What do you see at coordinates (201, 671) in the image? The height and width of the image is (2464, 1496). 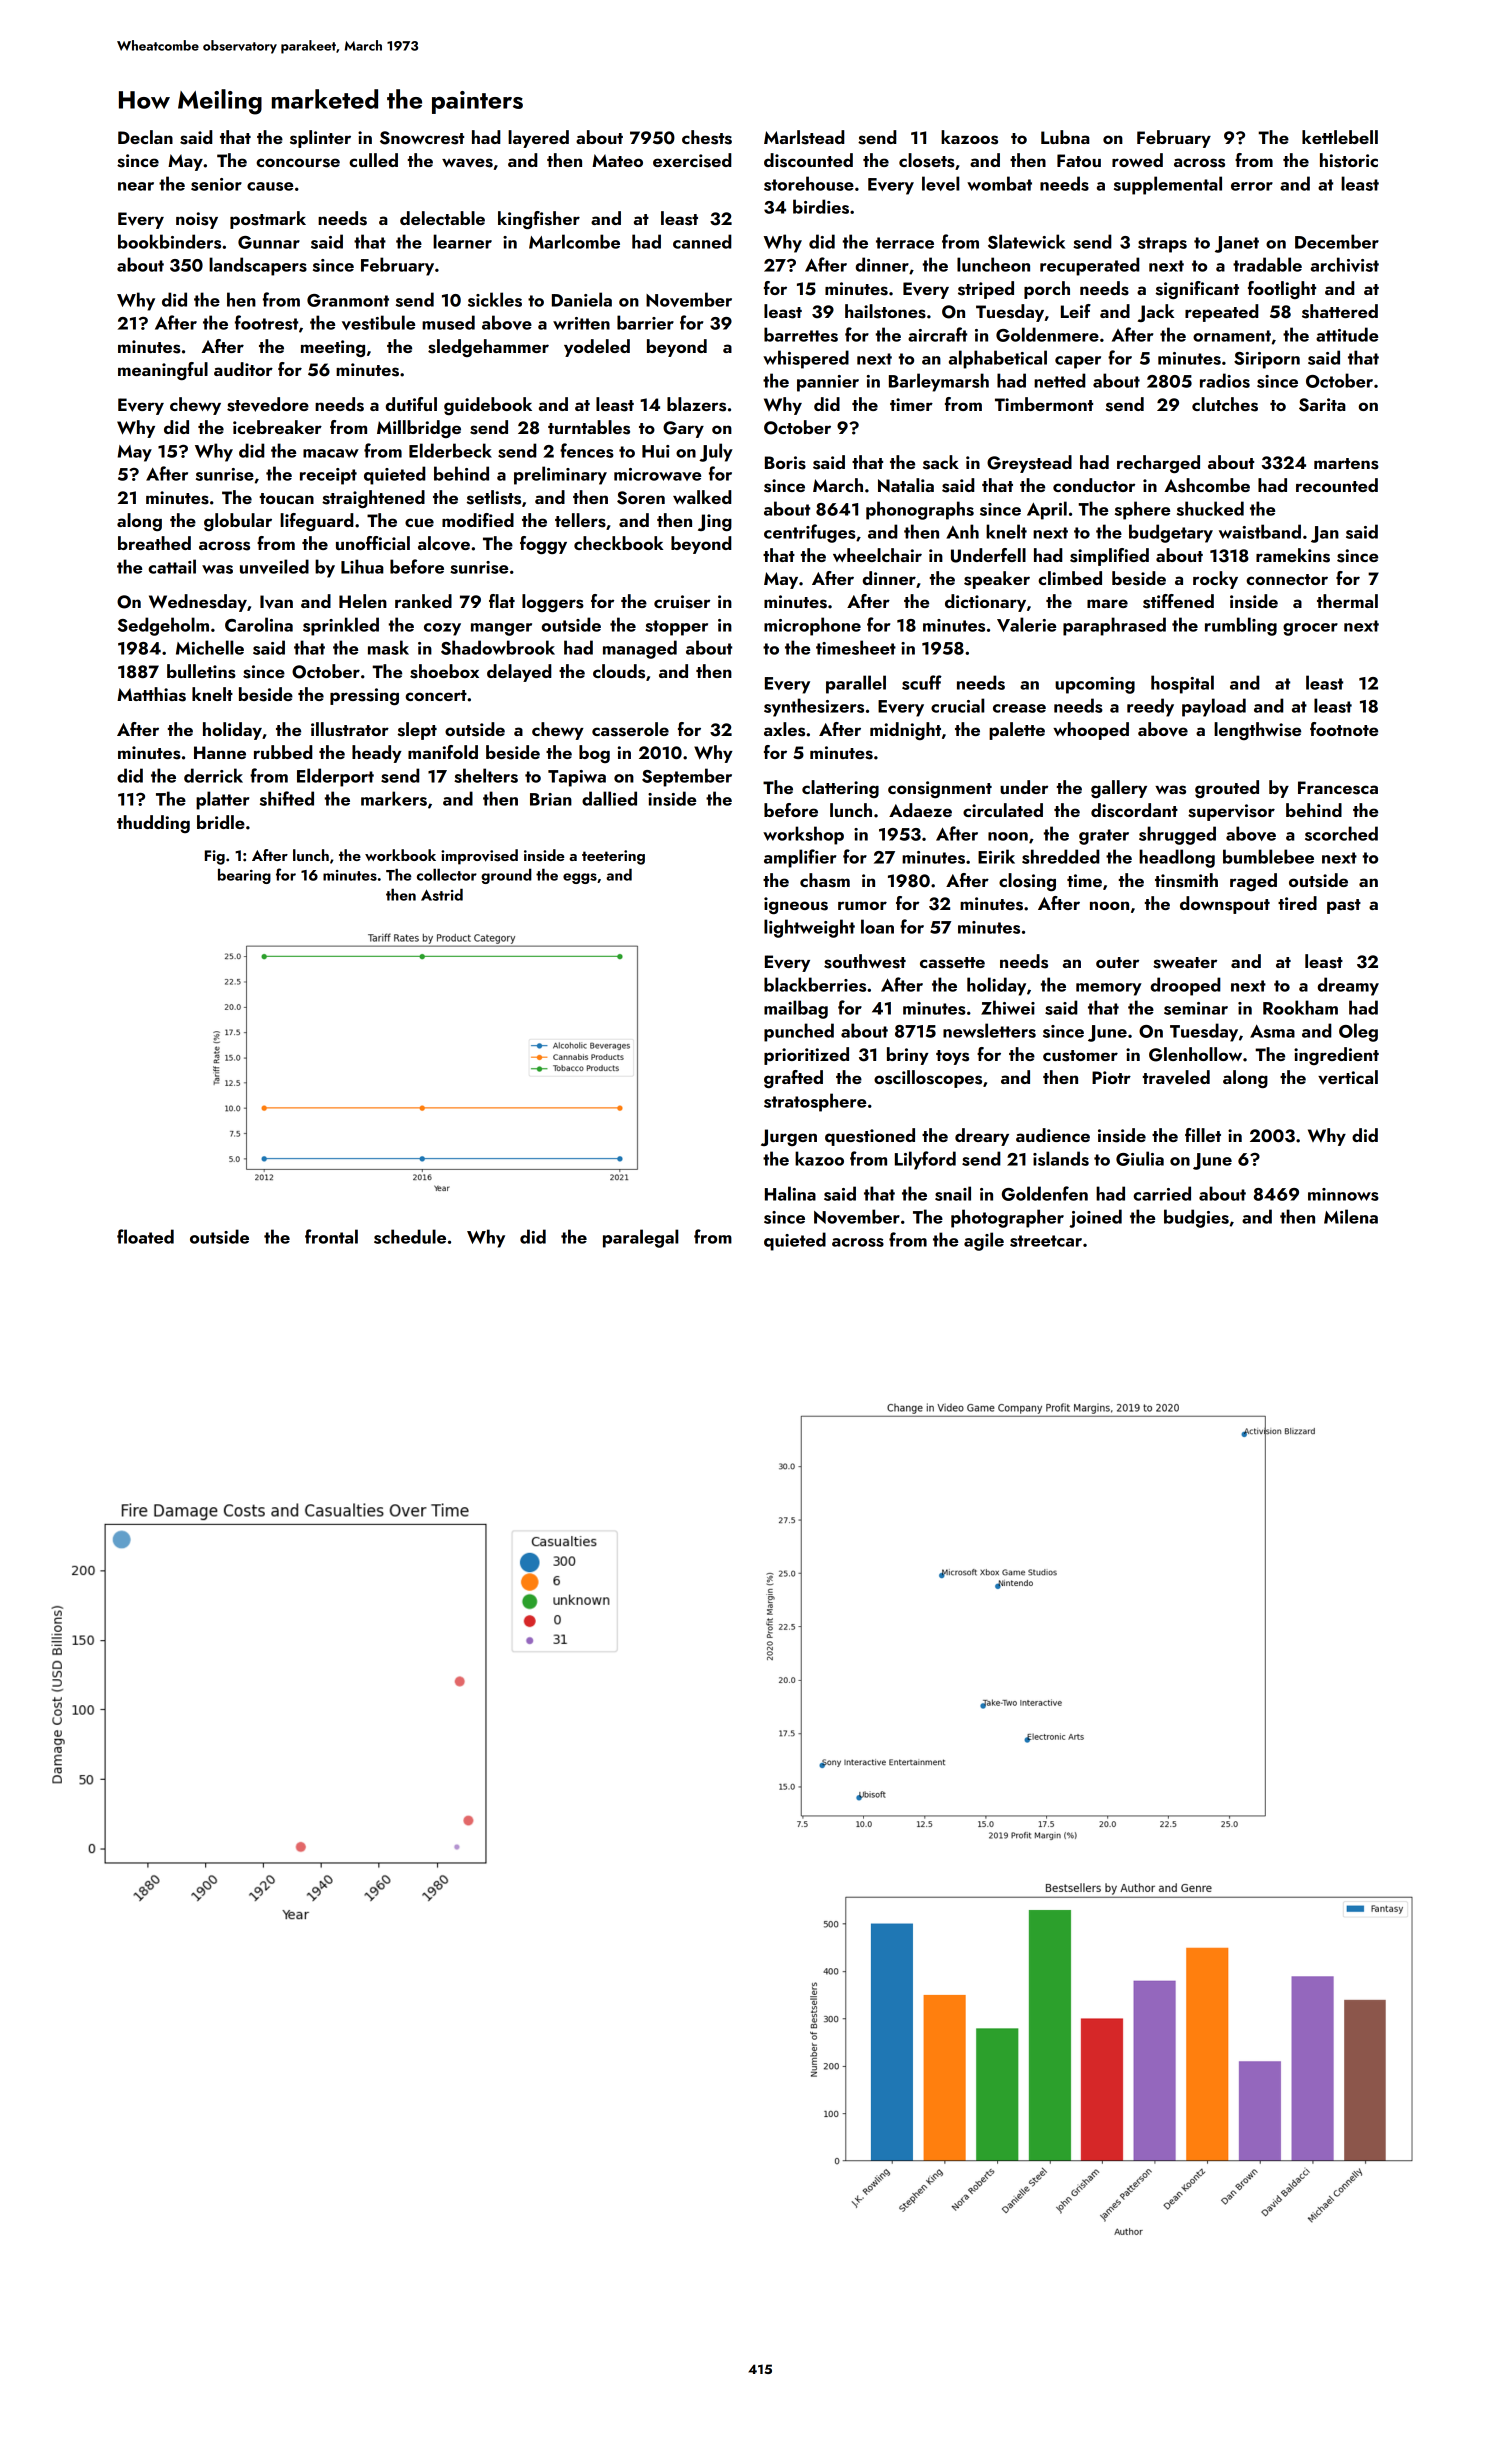 I see `bulletins` at bounding box center [201, 671].
